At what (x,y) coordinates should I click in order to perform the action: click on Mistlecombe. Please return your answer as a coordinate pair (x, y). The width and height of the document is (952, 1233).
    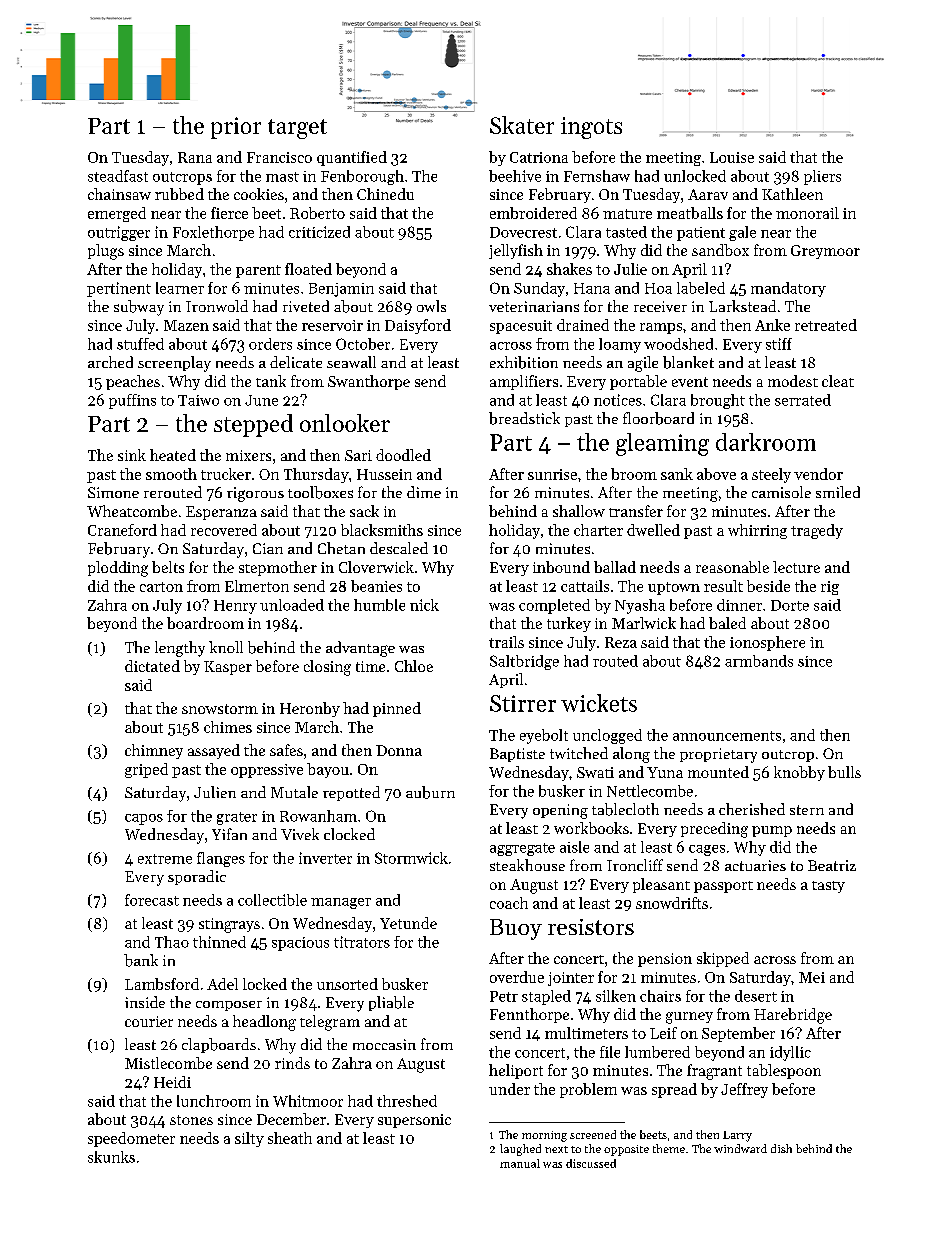
    Looking at the image, I should click on (168, 1063).
